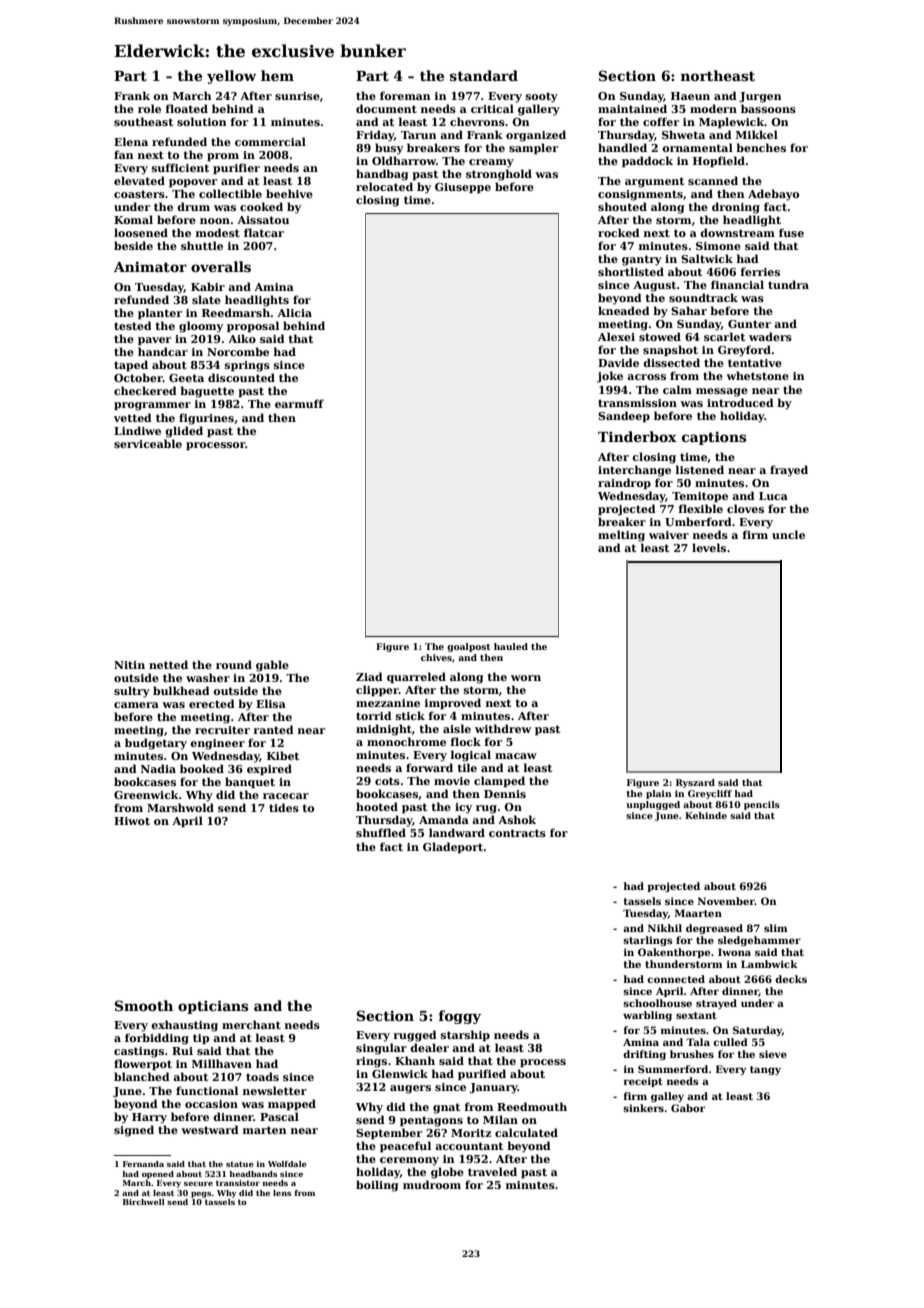  What do you see at coordinates (222, 1063) in the page?
I see `Millhaven` at bounding box center [222, 1063].
